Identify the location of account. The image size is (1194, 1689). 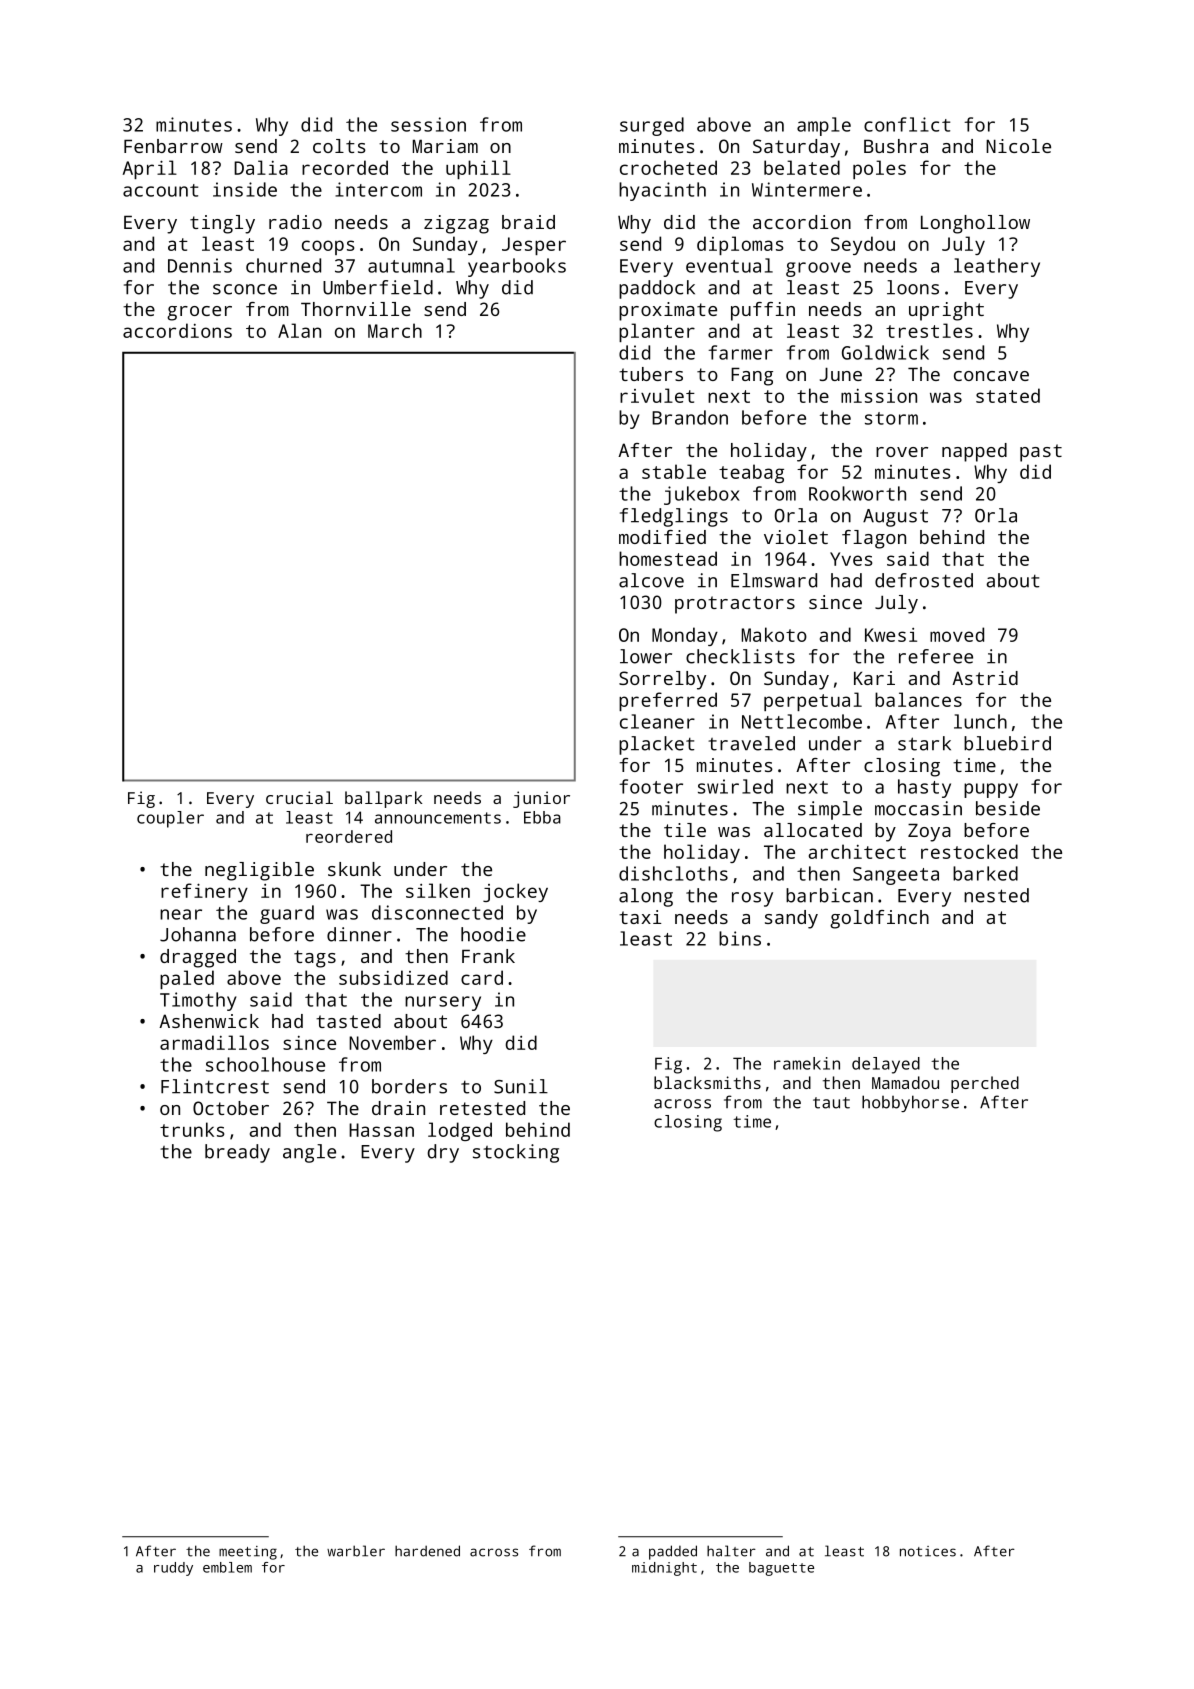
(160, 190).
